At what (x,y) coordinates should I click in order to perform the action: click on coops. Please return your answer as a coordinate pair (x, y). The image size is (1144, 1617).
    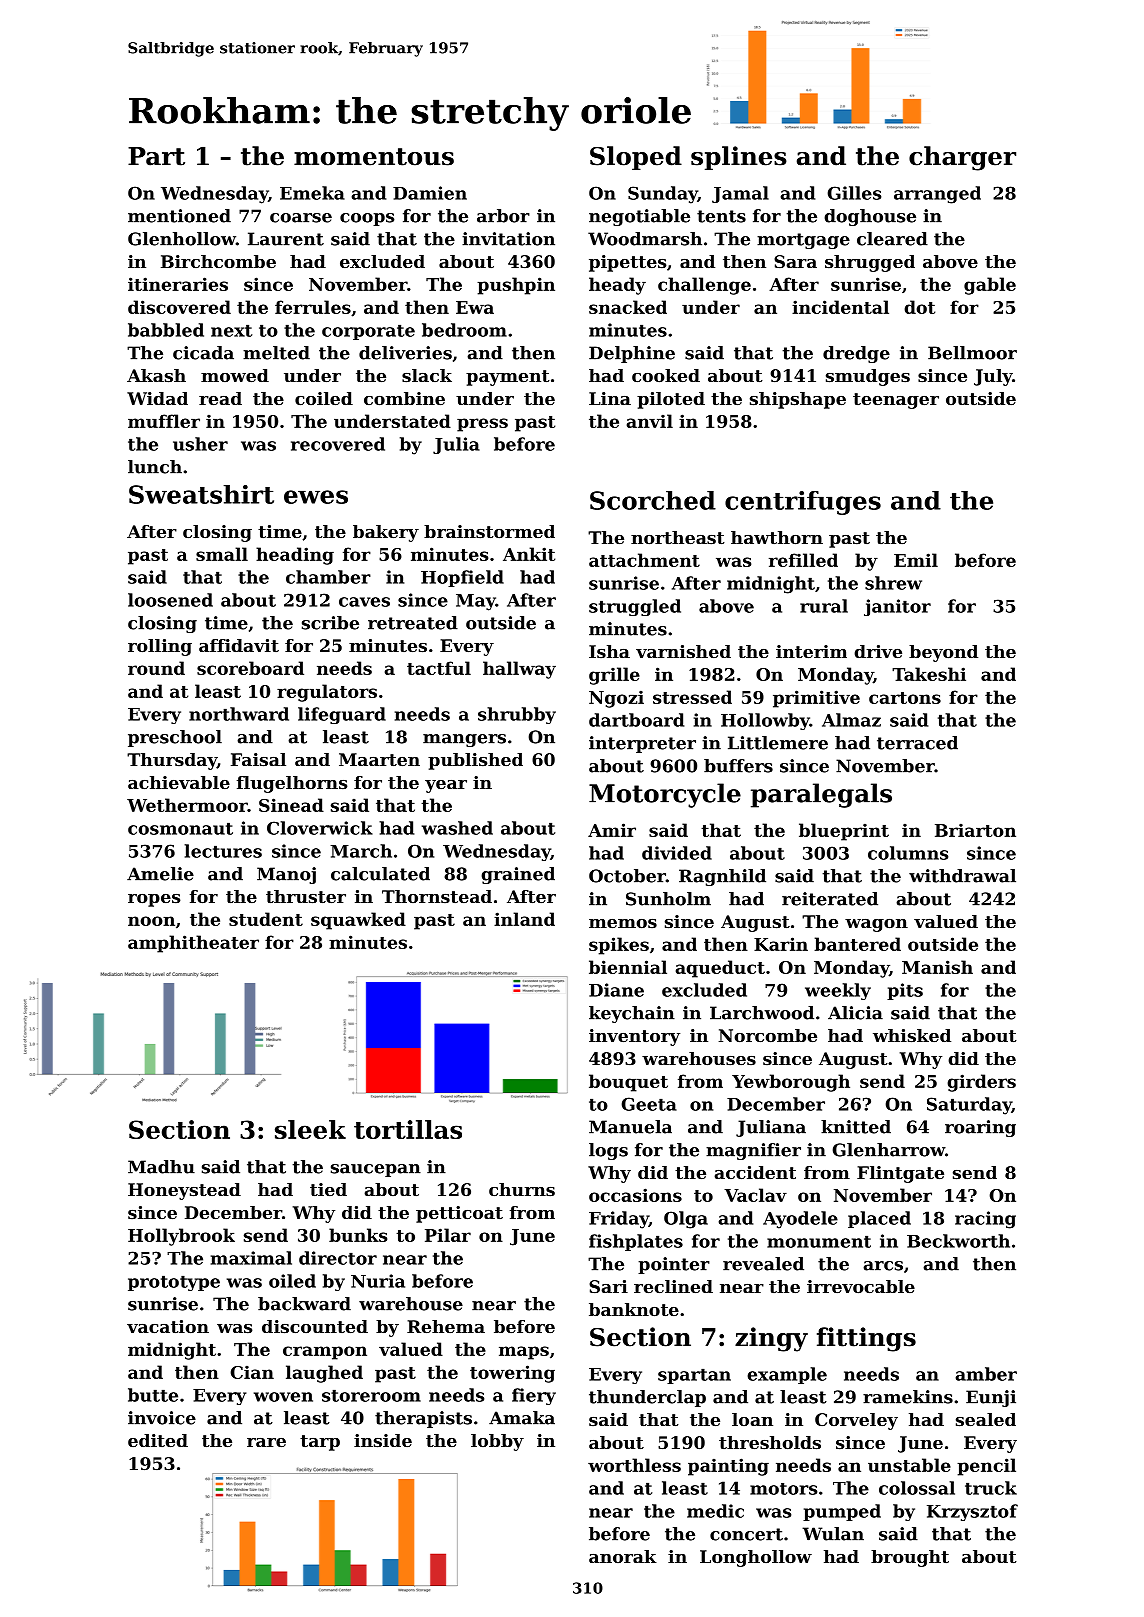
    Looking at the image, I should click on (367, 219).
